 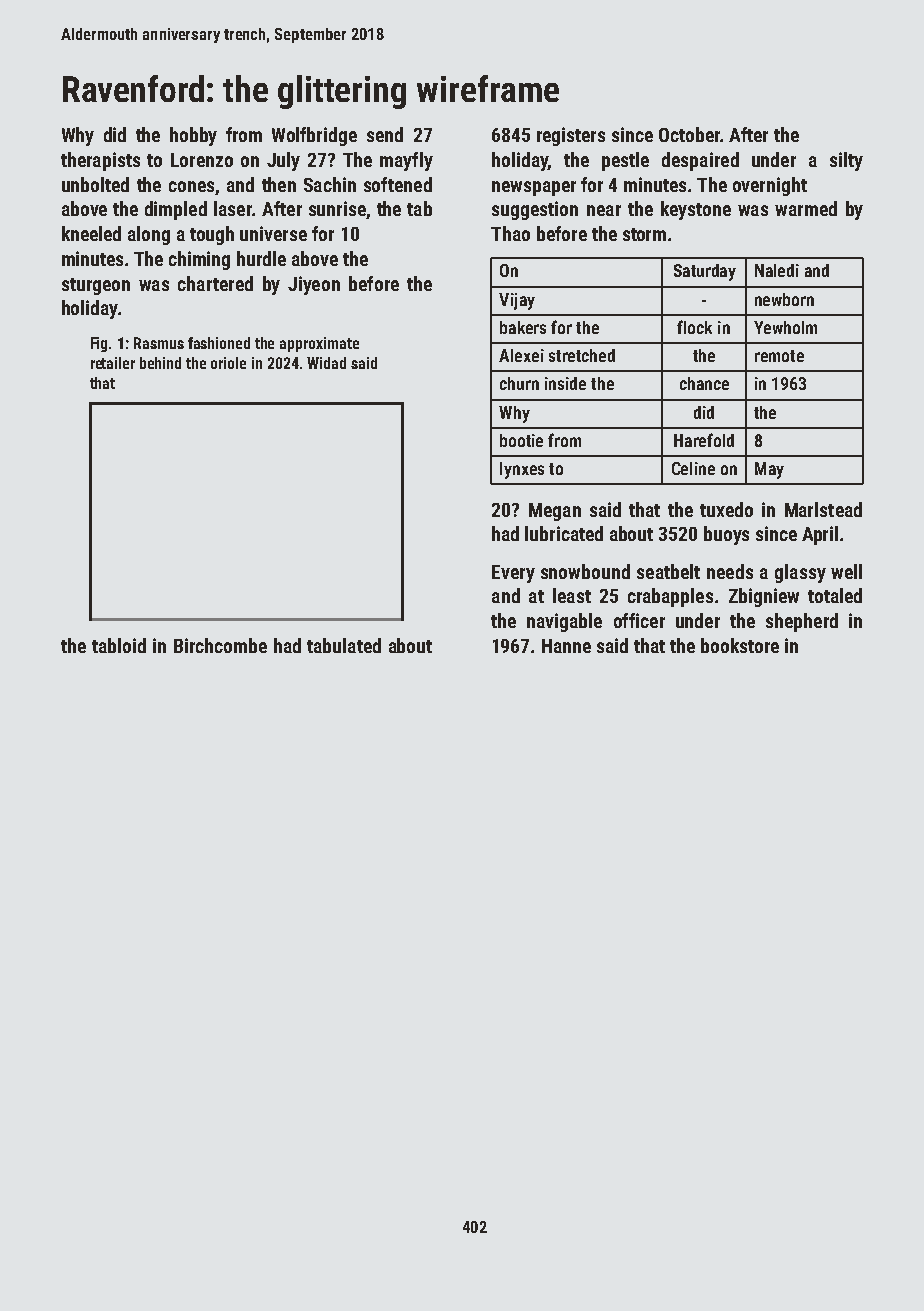 I want to click on Birchcombe, so click(x=220, y=645).
